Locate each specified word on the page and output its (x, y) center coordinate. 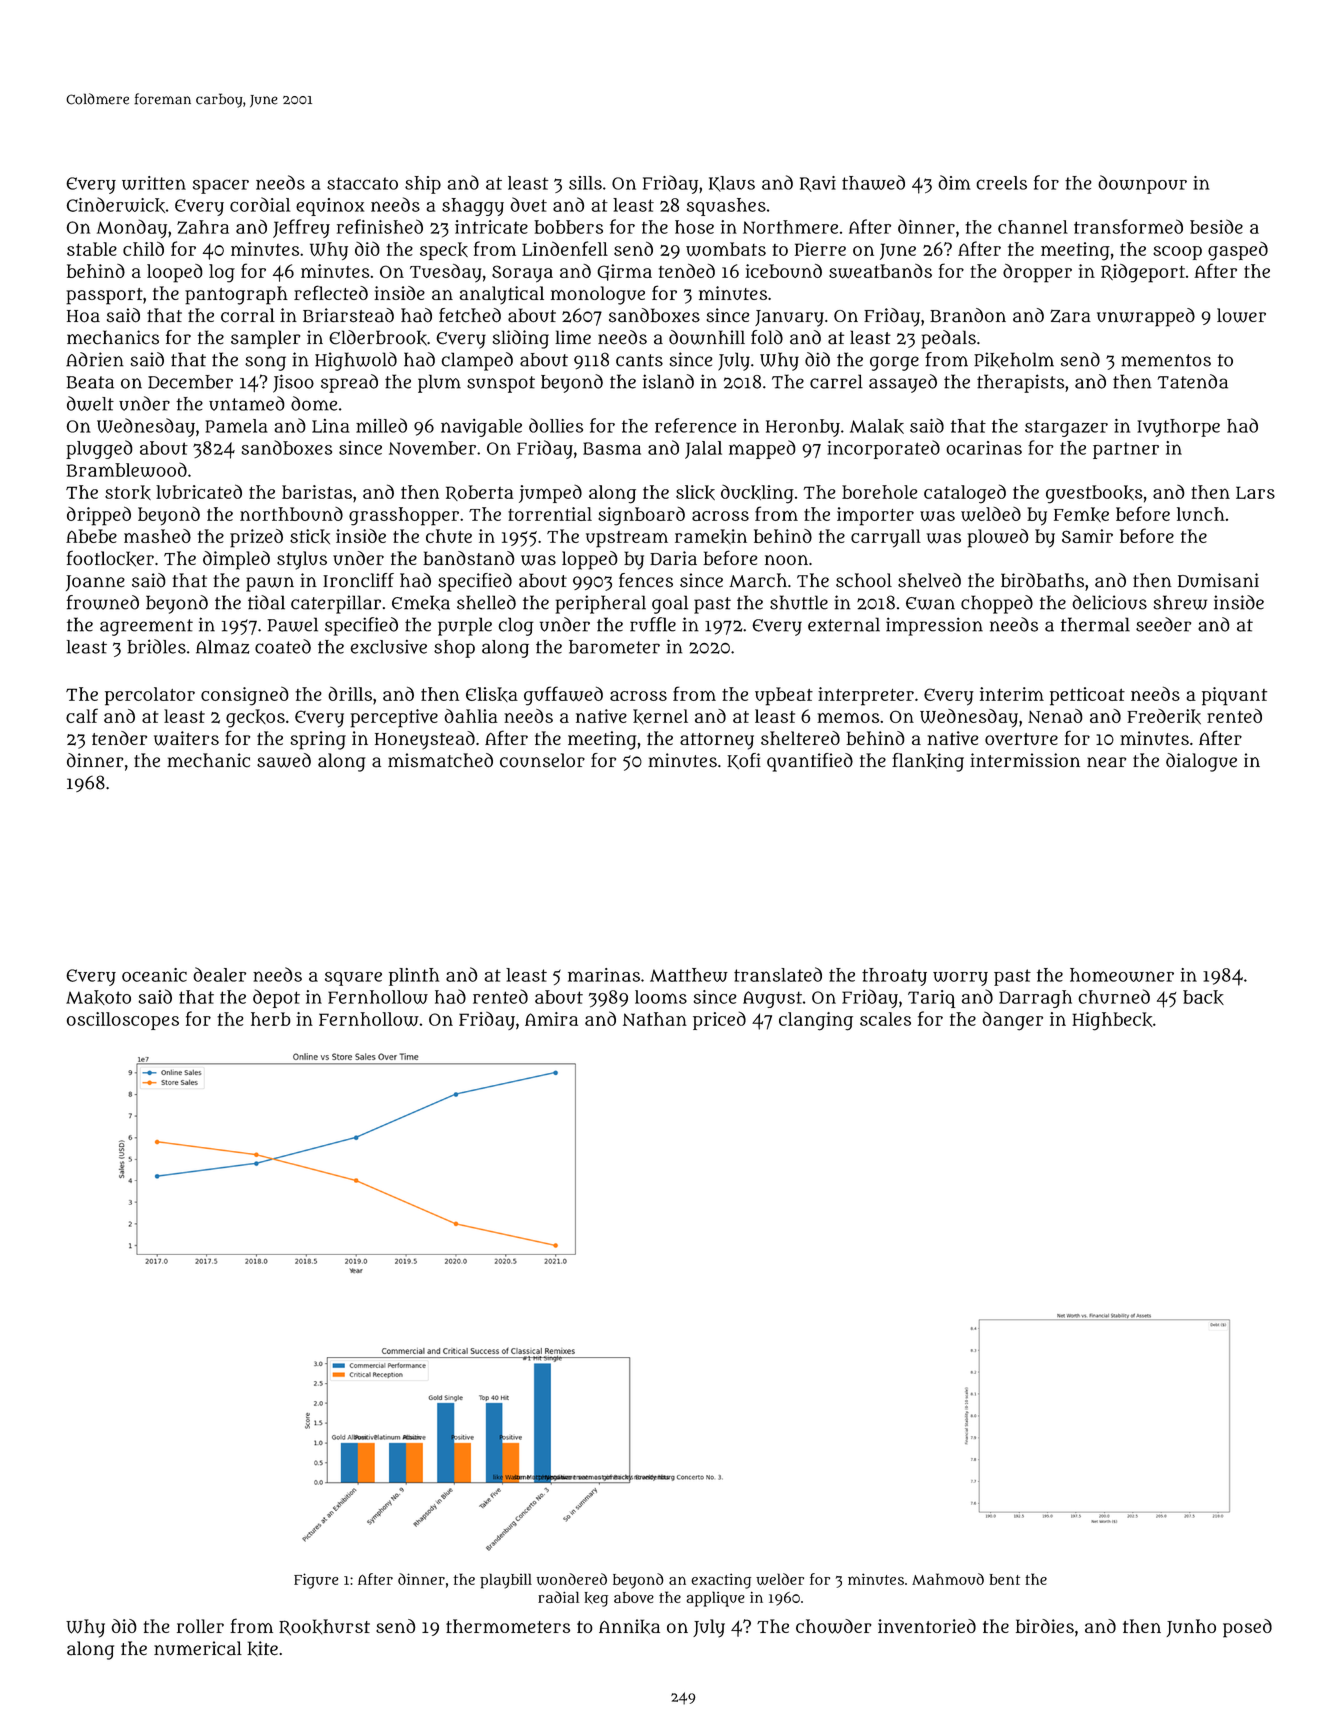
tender (119, 738)
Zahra (203, 227)
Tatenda (1193, 381)
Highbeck (1112, 1021)
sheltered (800, 738)
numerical (198, 1648)
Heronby (803, 428)
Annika (629, 1627)
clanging (816, 1021)
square (353, 979)
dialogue (1201, 762)
